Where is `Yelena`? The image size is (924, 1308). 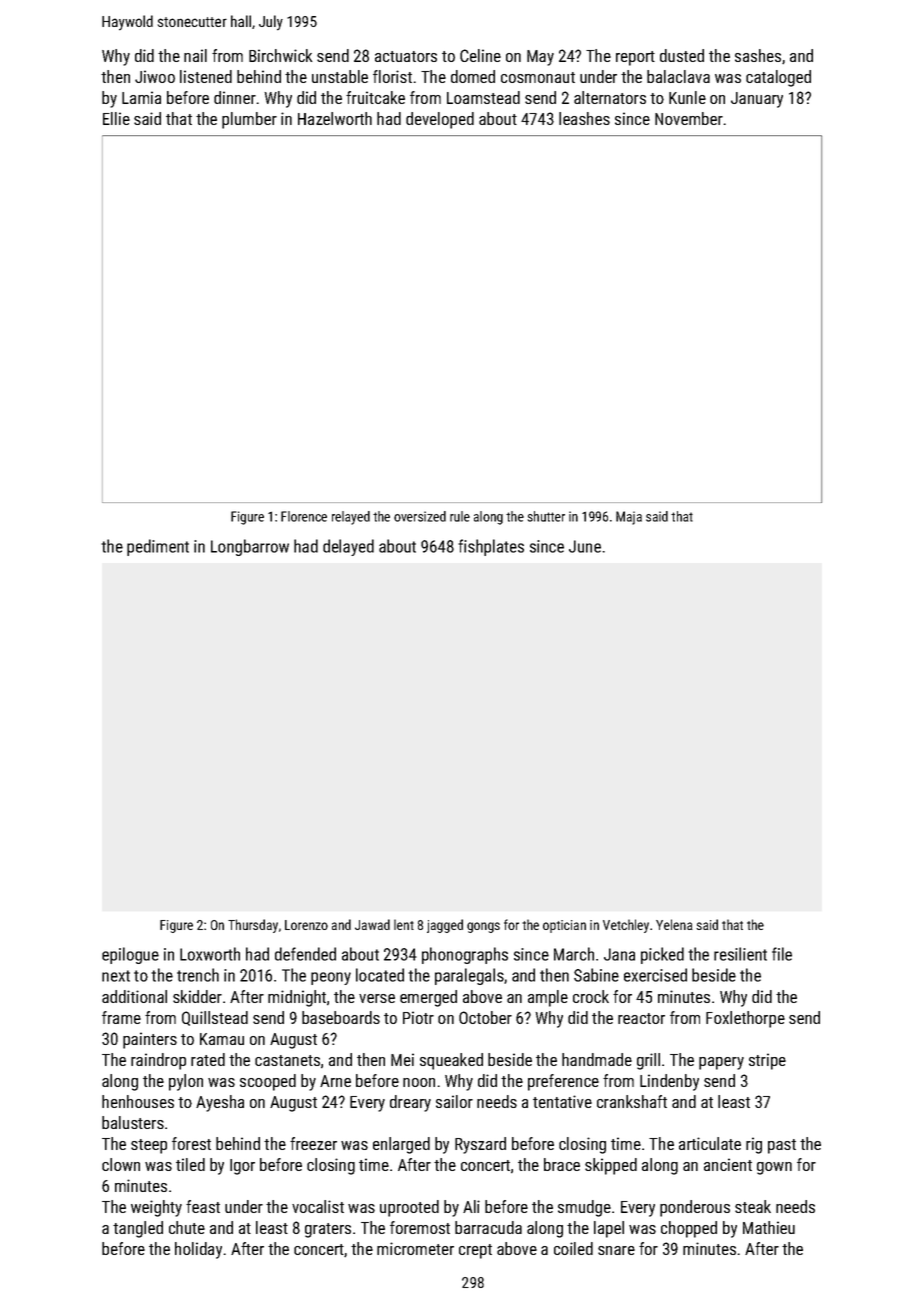
Yelena is located at coordinates (674, 924).
